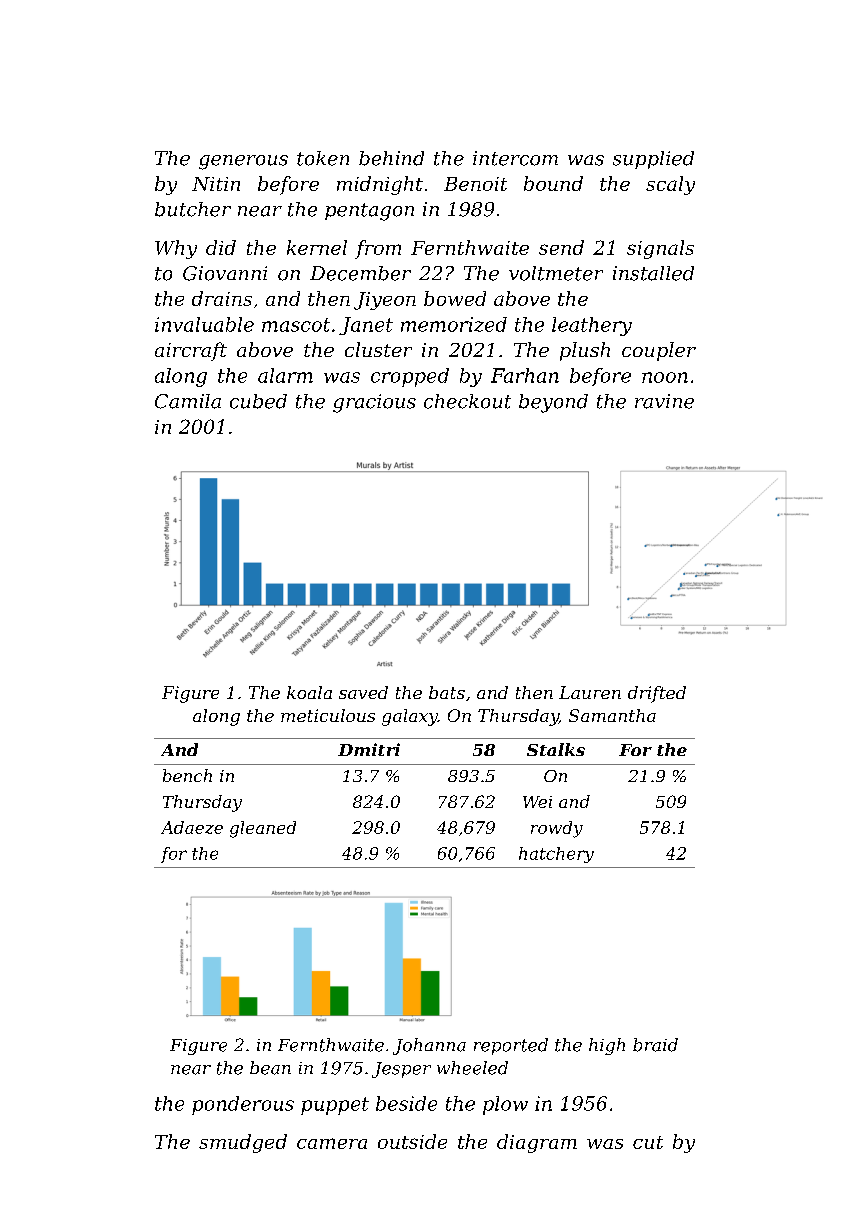 This document has height=1205, width=849. Describe the element at coordinates (243, 1143) in the document. I see `smudged` at that location.
